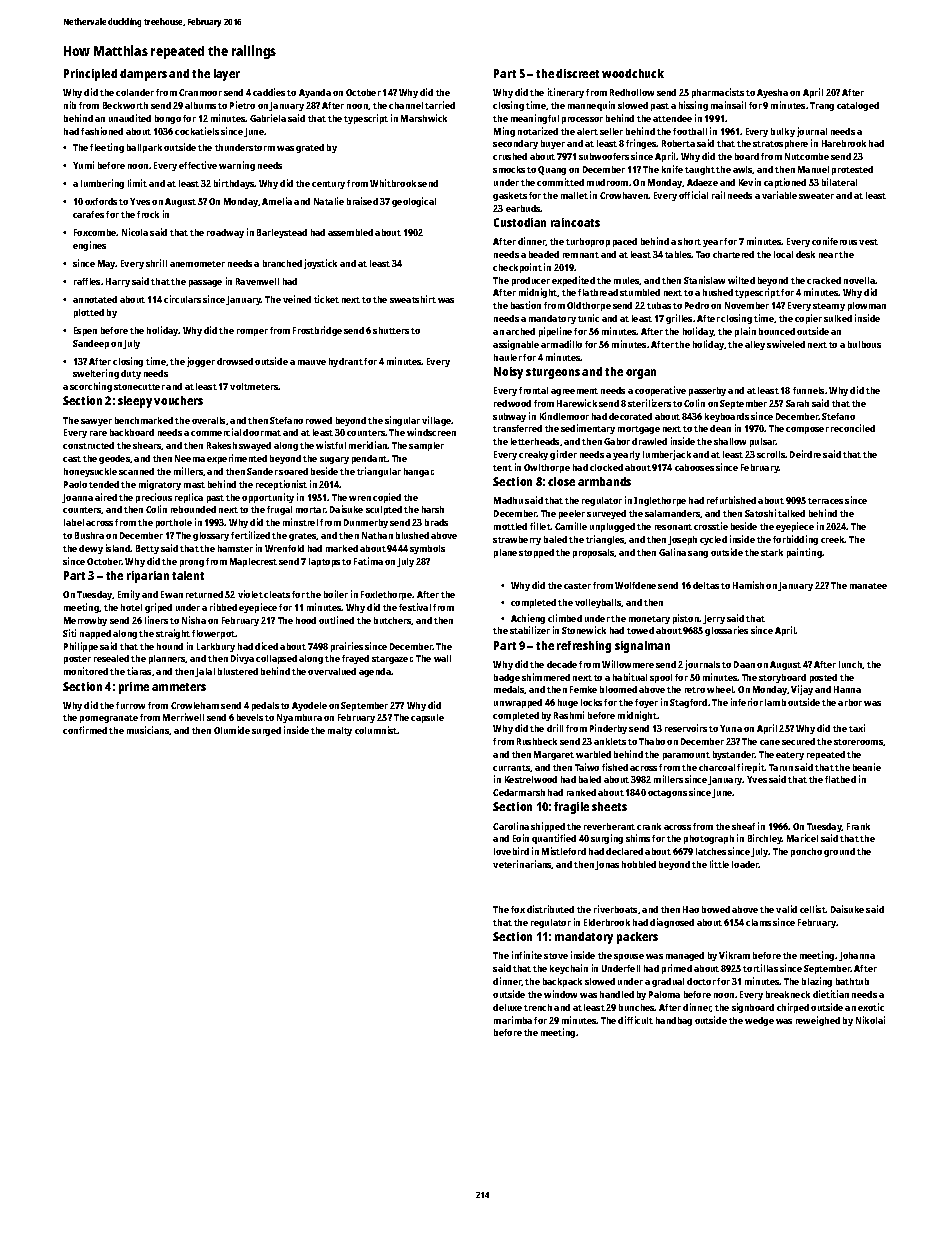 The height and width of the image is (1233, 952). Describe the element at coordinates (686, 619) in the image. I see `piston` at that location.
